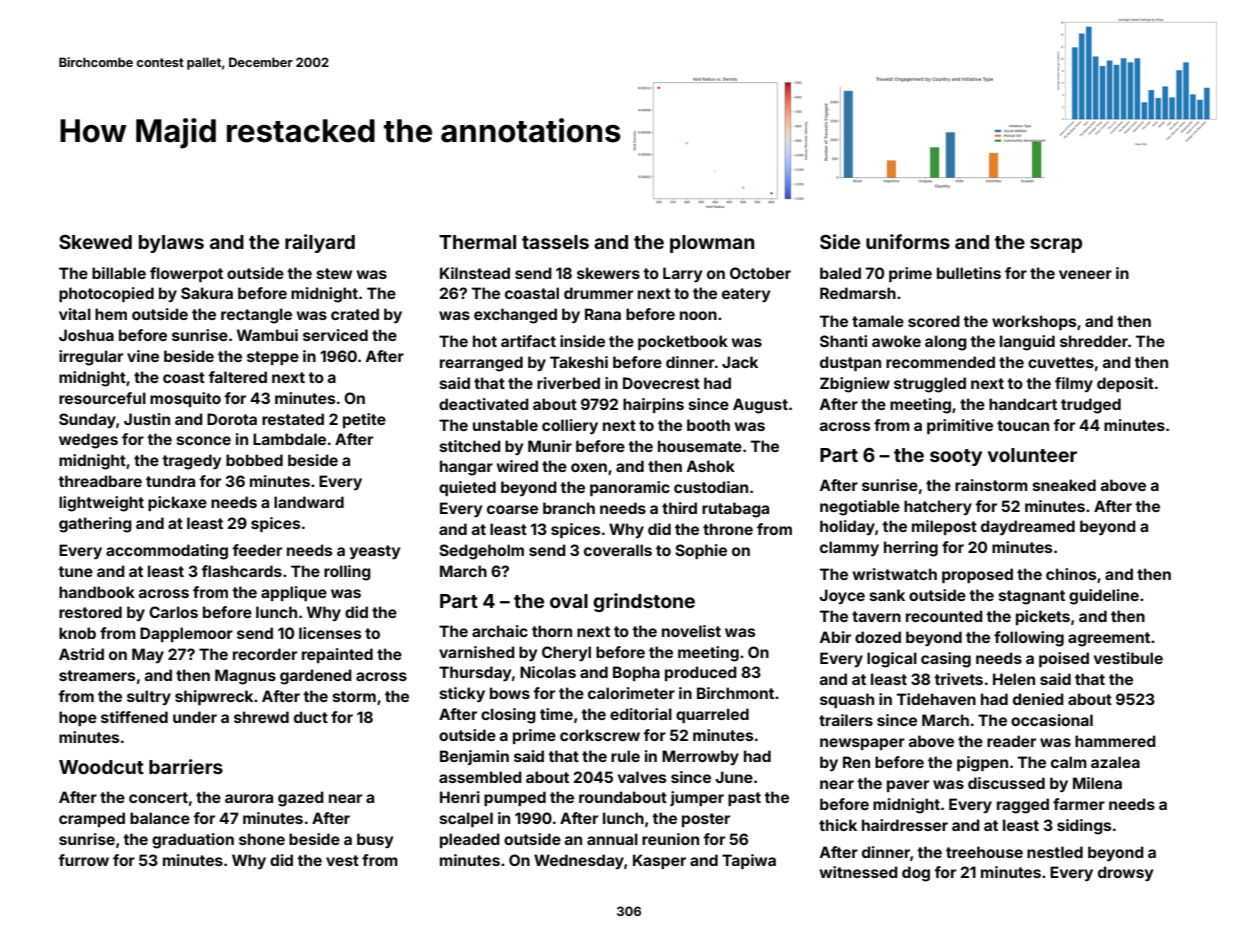  I want to click on Thermal, so click(477, 242).
